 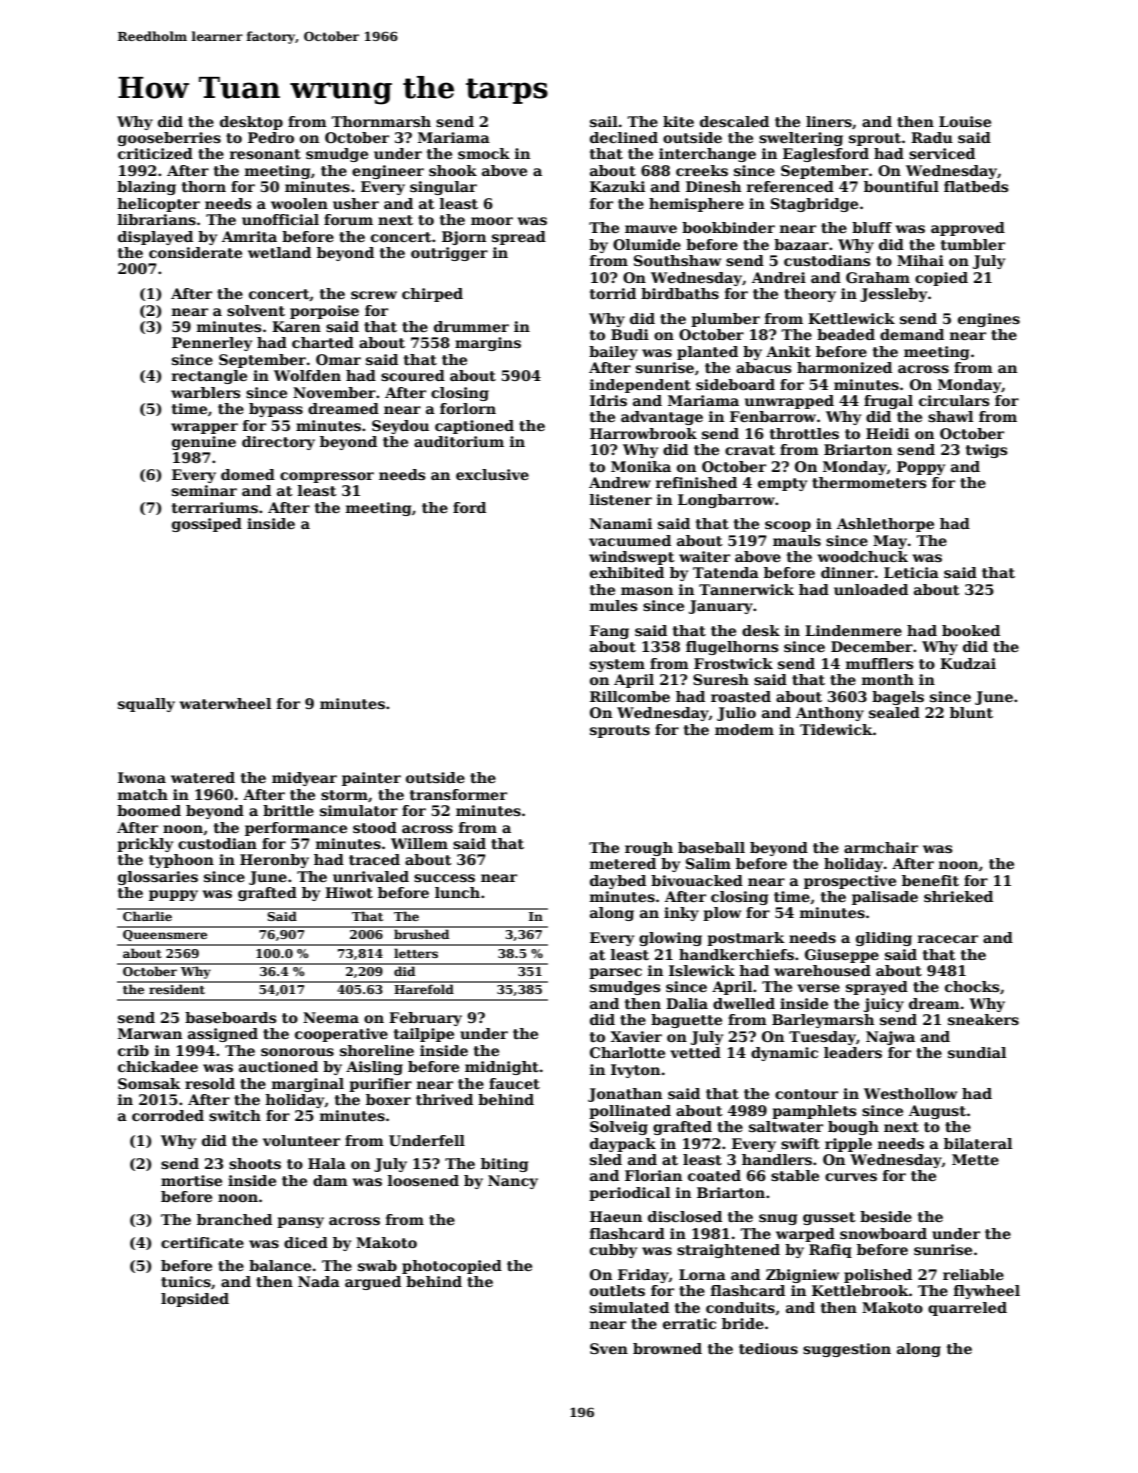 What do you see at coordinates (256, 310) in the screenshot?
I see `solvent` at bounding box center [256, 310].
